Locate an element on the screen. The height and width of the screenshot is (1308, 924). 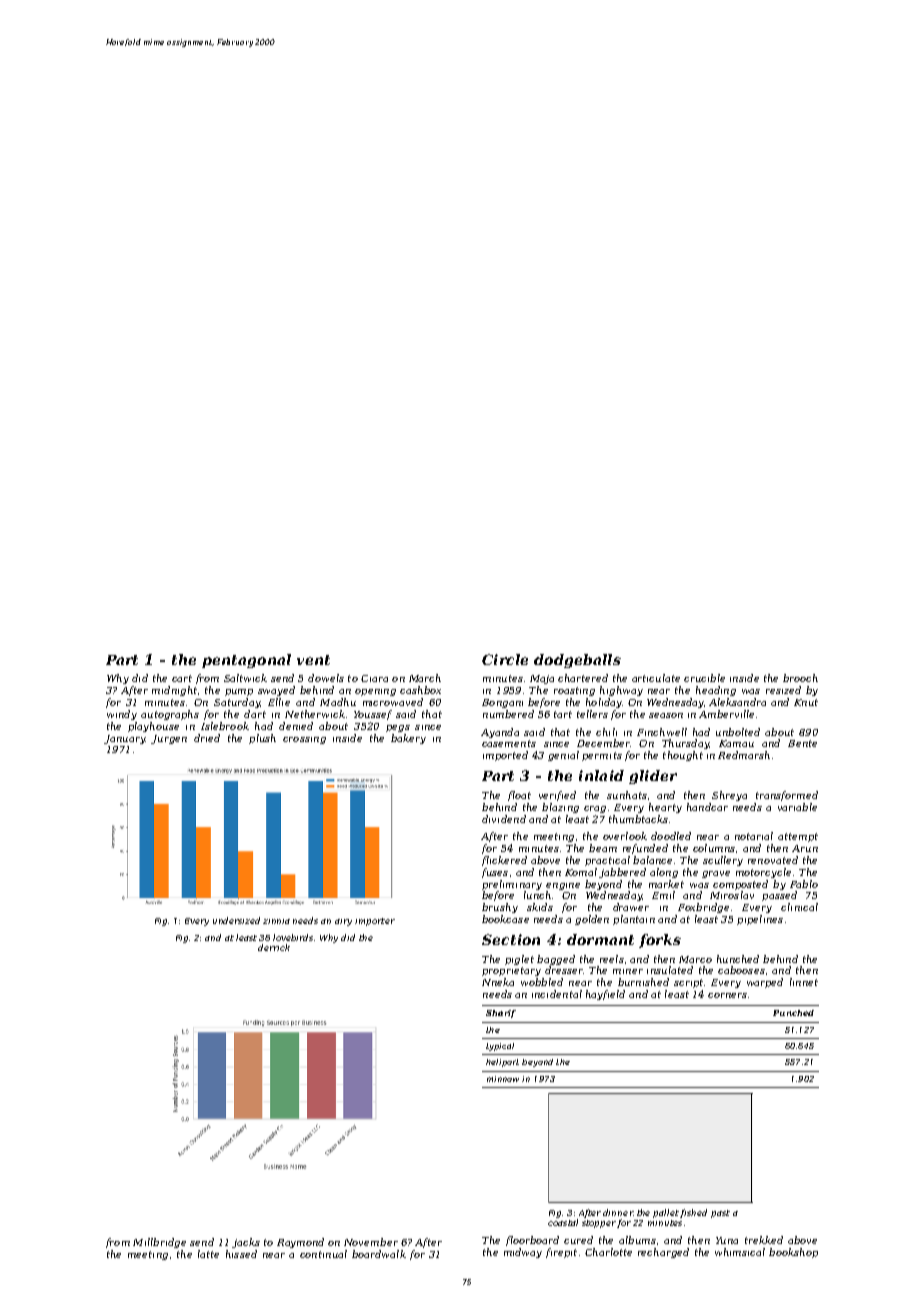
boardwalk is located at coordinates (379, 1254).
